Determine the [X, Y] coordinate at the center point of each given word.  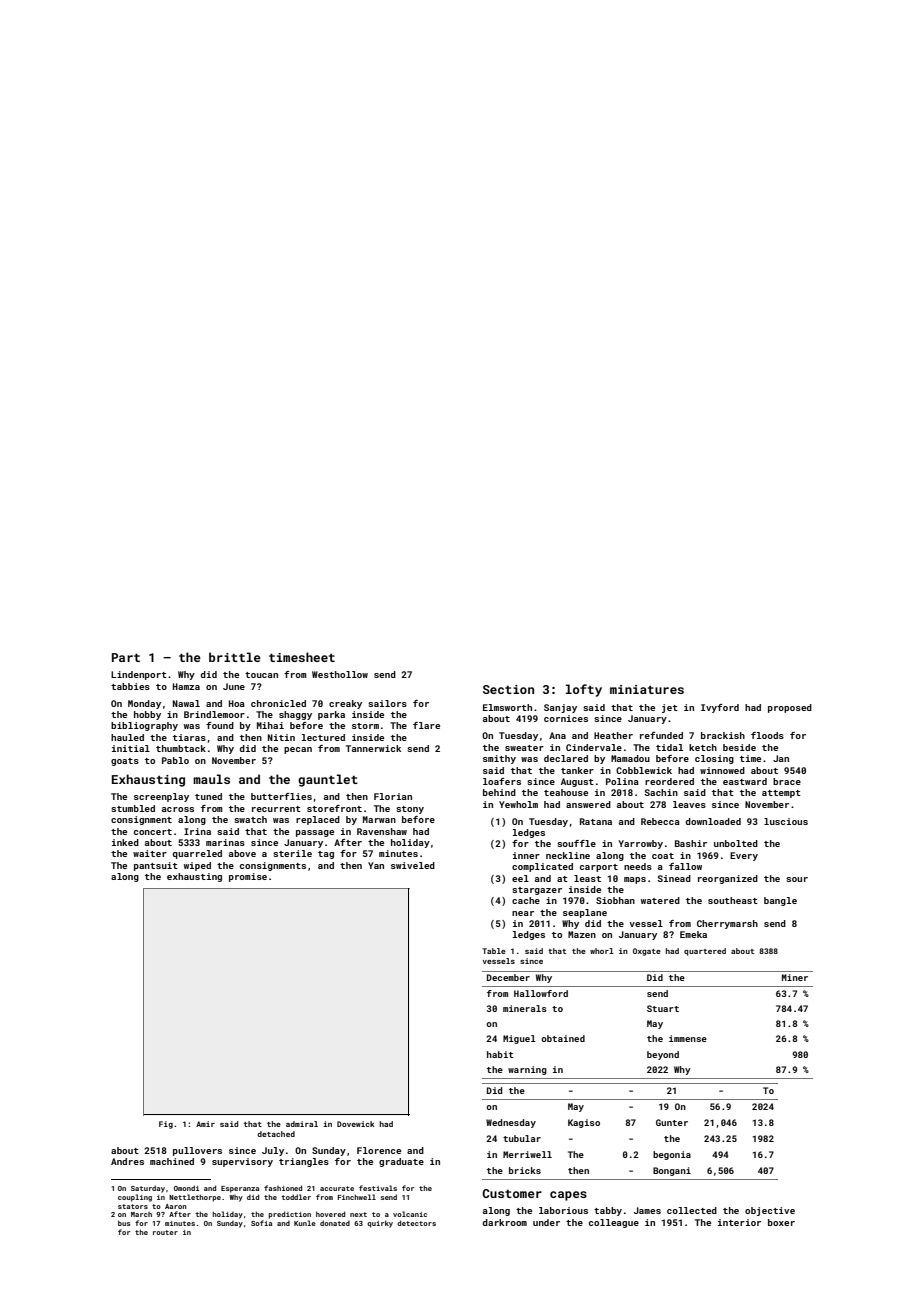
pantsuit [156, 866]
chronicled [278, 703]
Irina [197, 831]
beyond [663, 1055]
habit [500, 1054]
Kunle [305, 1223]
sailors [387, 703]
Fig [166, 1125]
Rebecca [660, 821]
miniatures [647, 689]
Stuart [663, 1008]
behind [499, 792]
